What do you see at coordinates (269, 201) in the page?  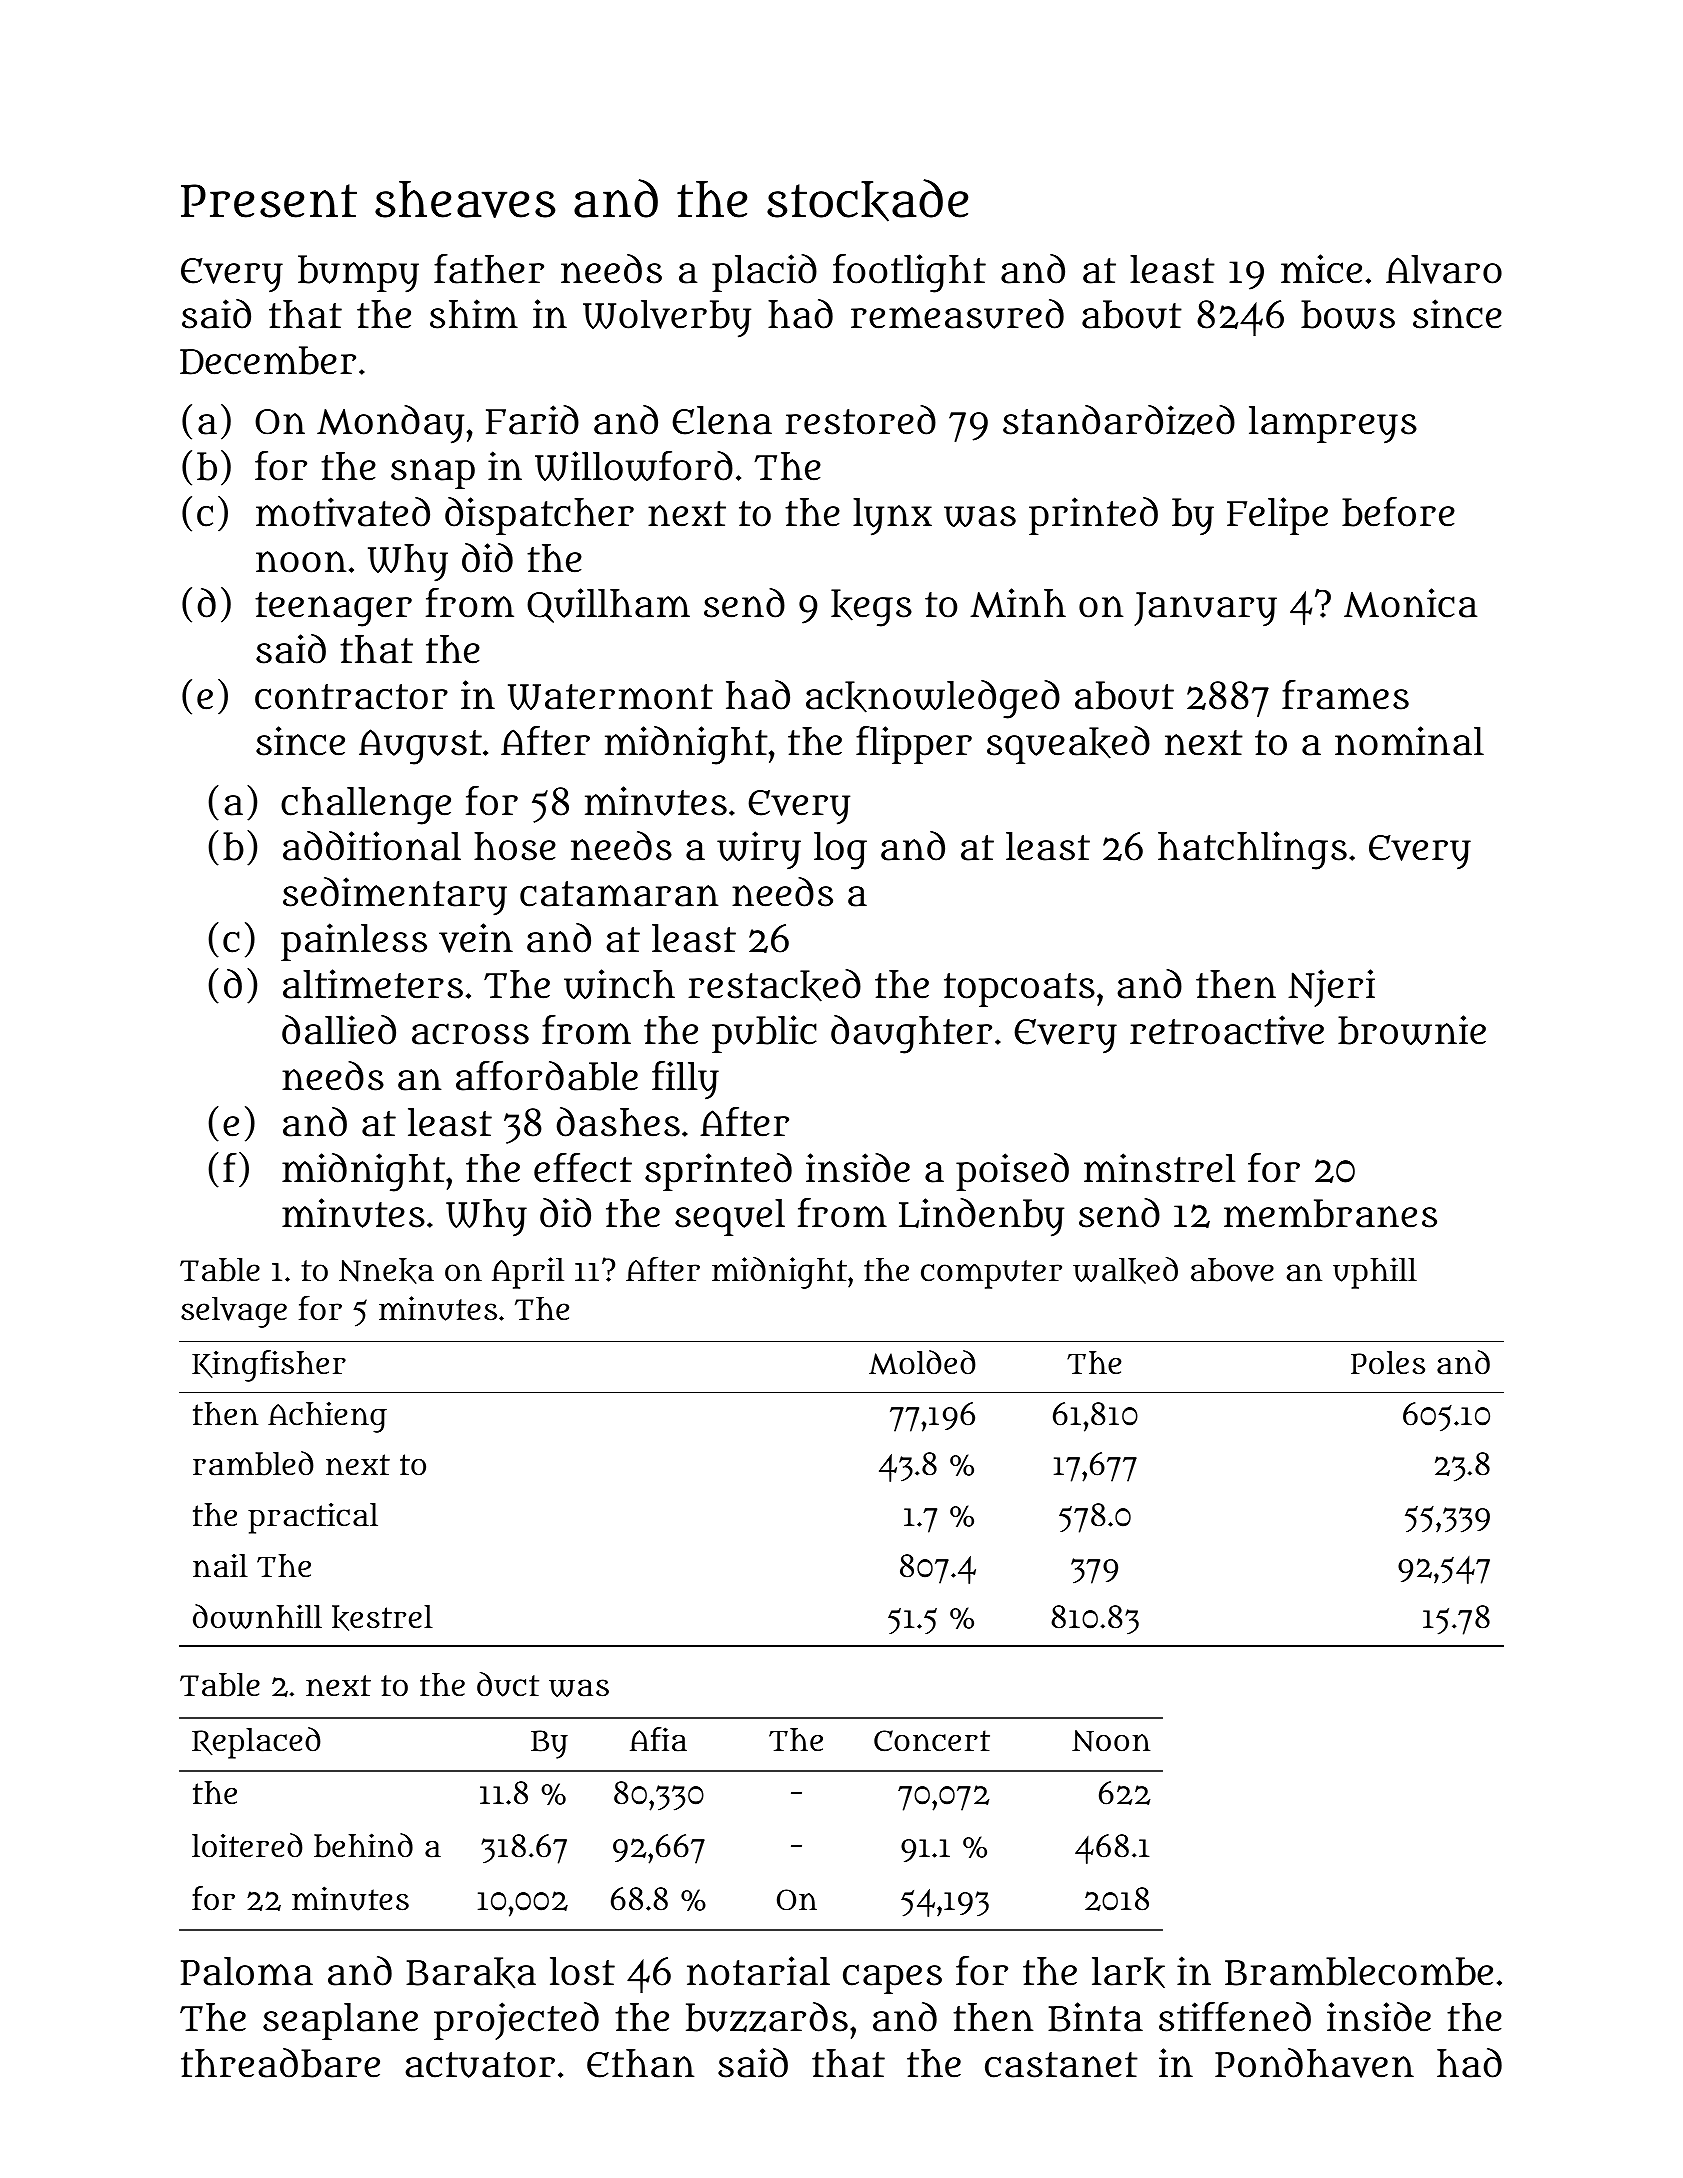 I see `Present` at bounding box center [269, 201].
